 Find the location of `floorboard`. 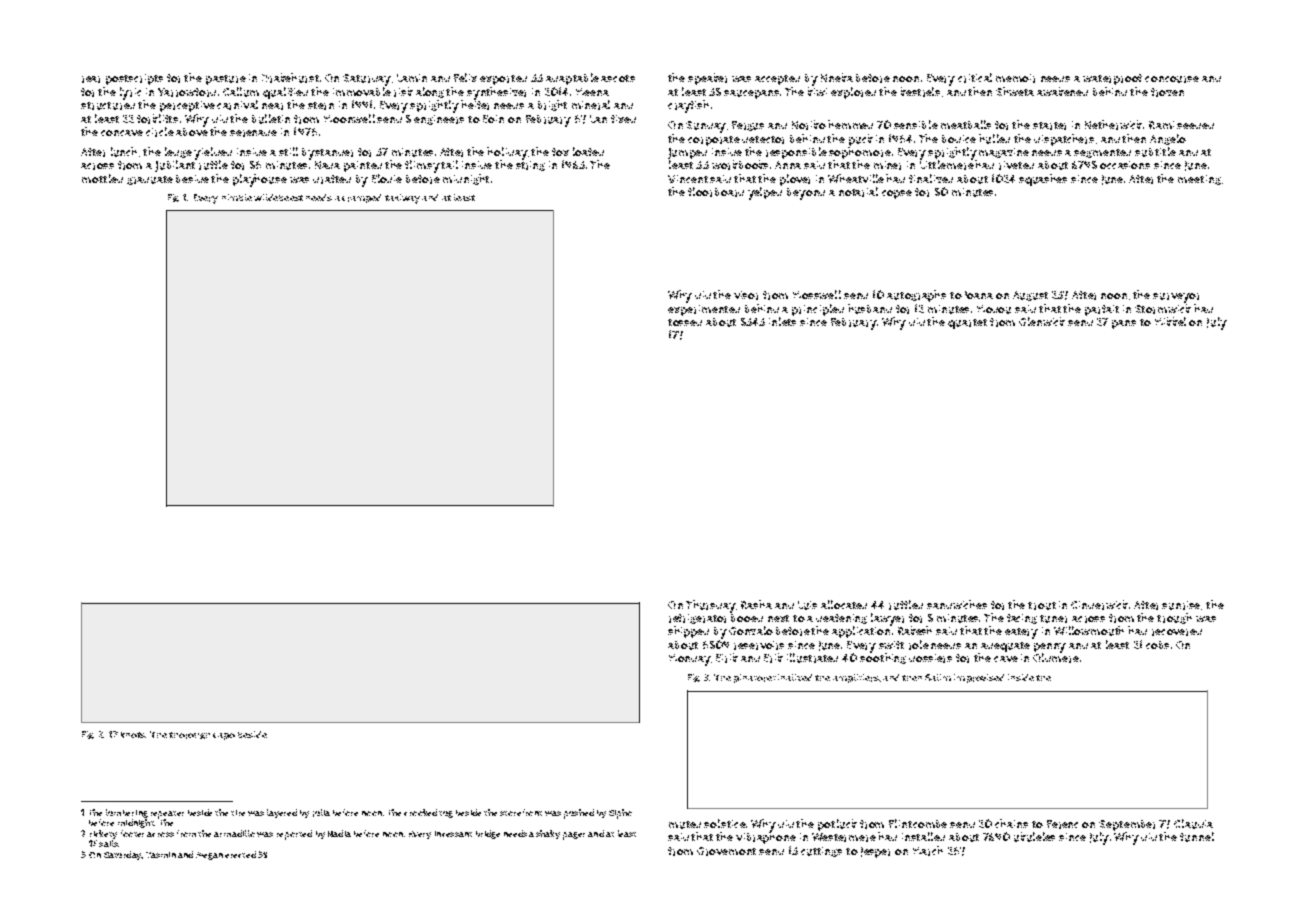

floorboard is located at coordinates (716, 192).
